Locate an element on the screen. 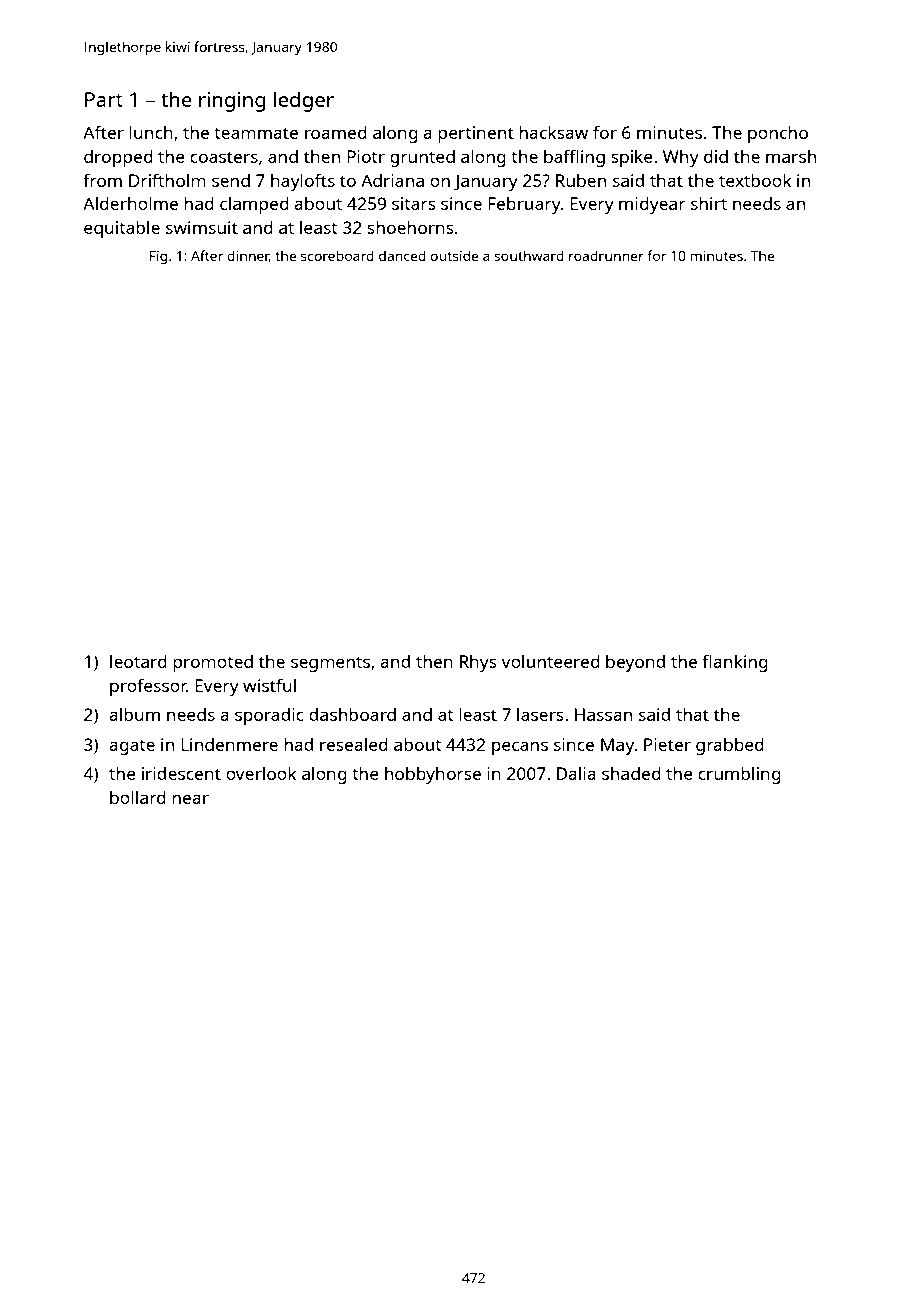  hacksaw is located at coordinates (553, 132).
